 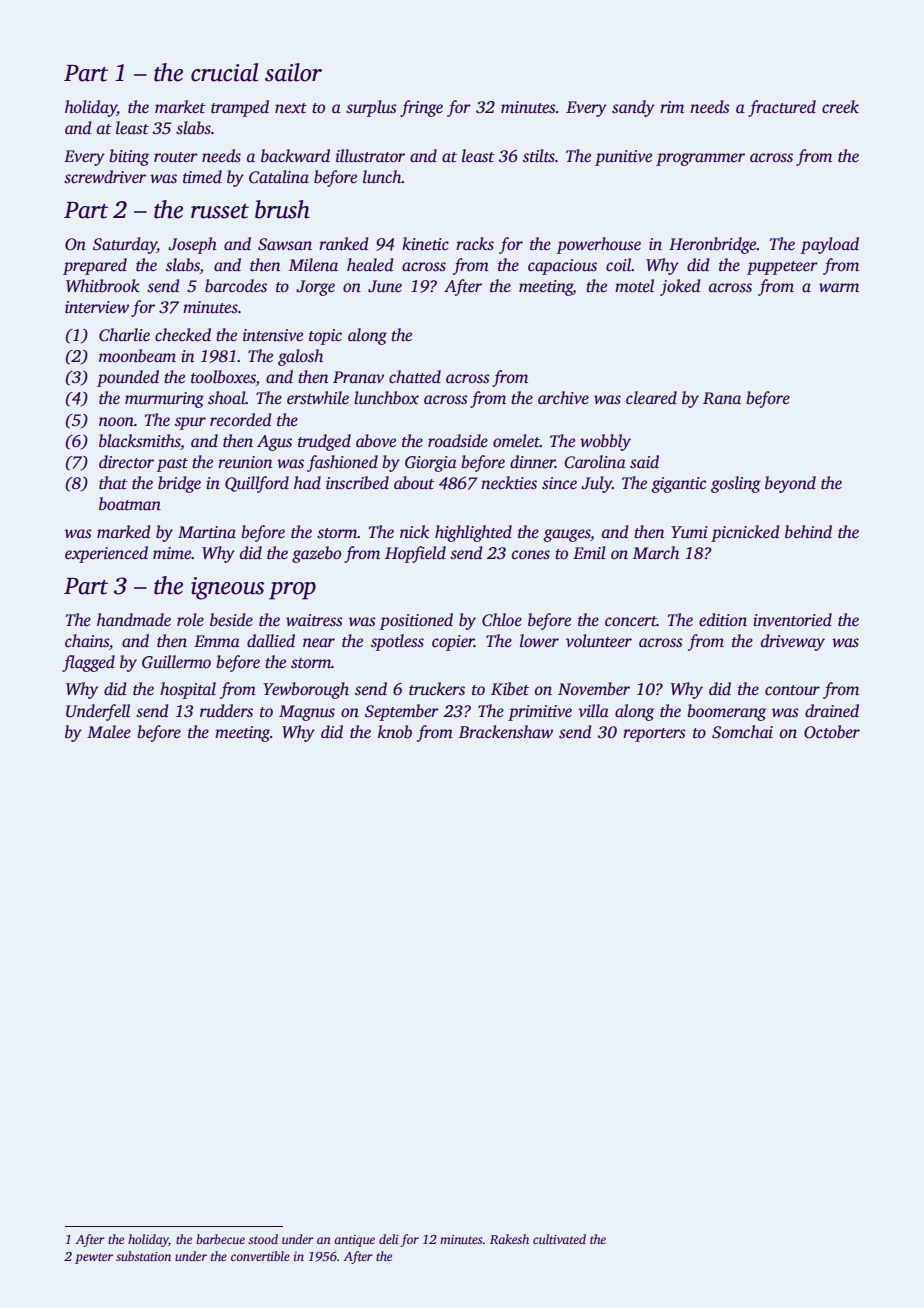 What do you see at coordinates (792, 620) in the document?
I see `inventoried` at bounding box center [792, 620].
